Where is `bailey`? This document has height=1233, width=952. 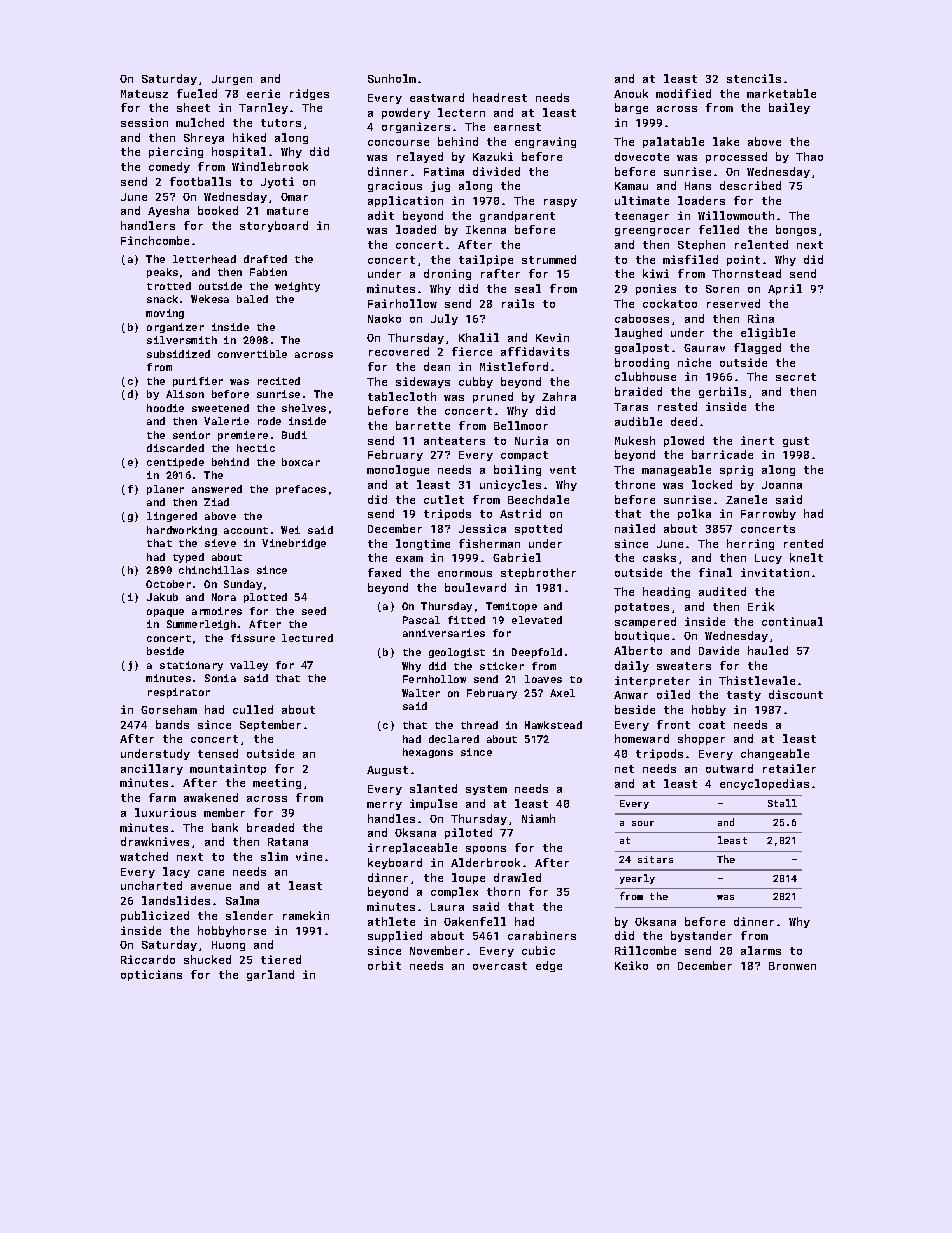 bailey is located at coordinates (789, 108).
